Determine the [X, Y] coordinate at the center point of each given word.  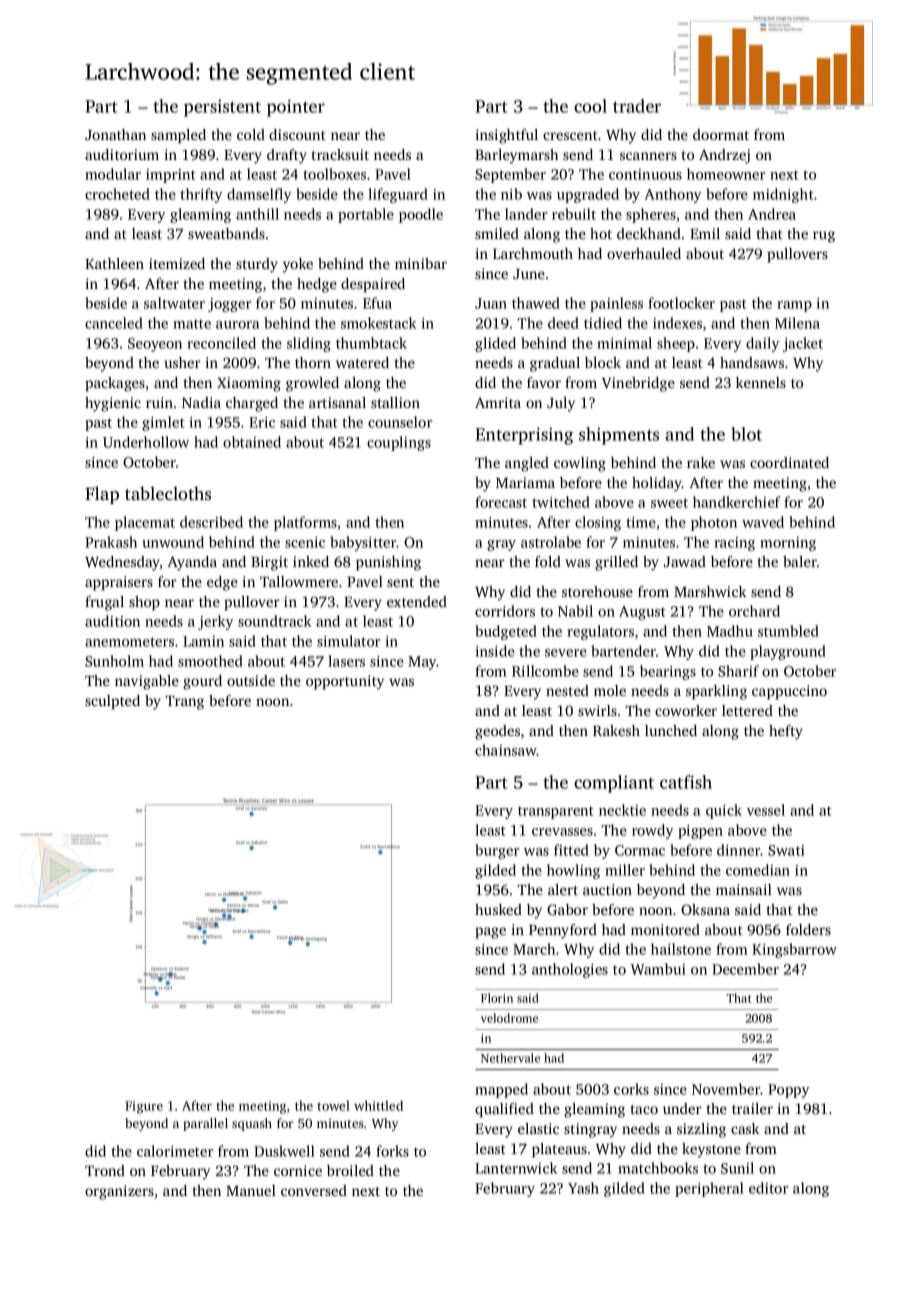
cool [590, 106]
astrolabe [551, 542]
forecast [501, 502]
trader [637, 106]
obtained [252, 442]
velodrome [509, 1018]
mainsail [744, 889]
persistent [222, 108]
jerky [215, 622]
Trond [105, 1170]
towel [333, 1105]
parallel [205, 1124]
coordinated [789, 462]
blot [746, 434]
